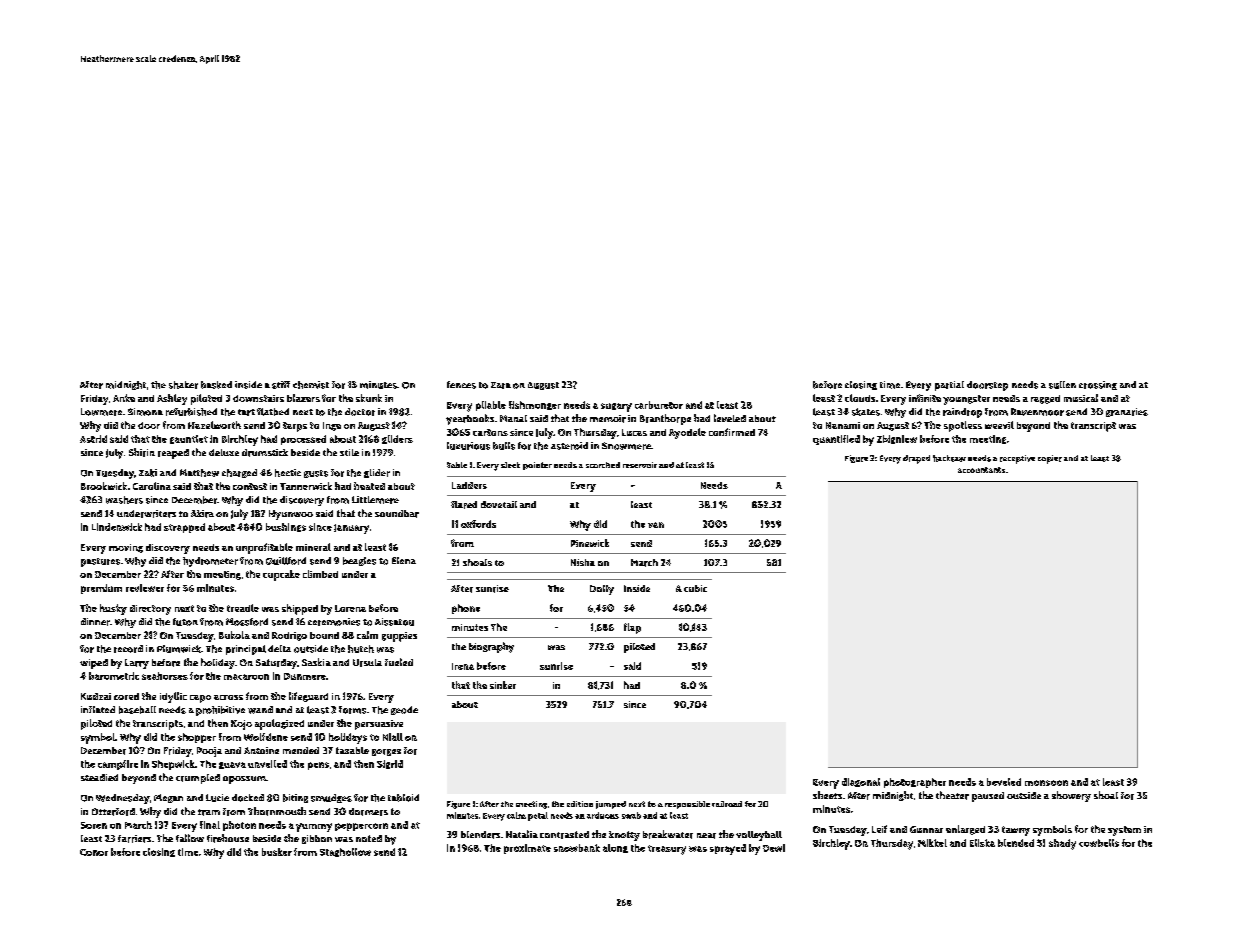  Describe the element at coordinates (234, 635) in the image. I see `Bukola` at that location.
